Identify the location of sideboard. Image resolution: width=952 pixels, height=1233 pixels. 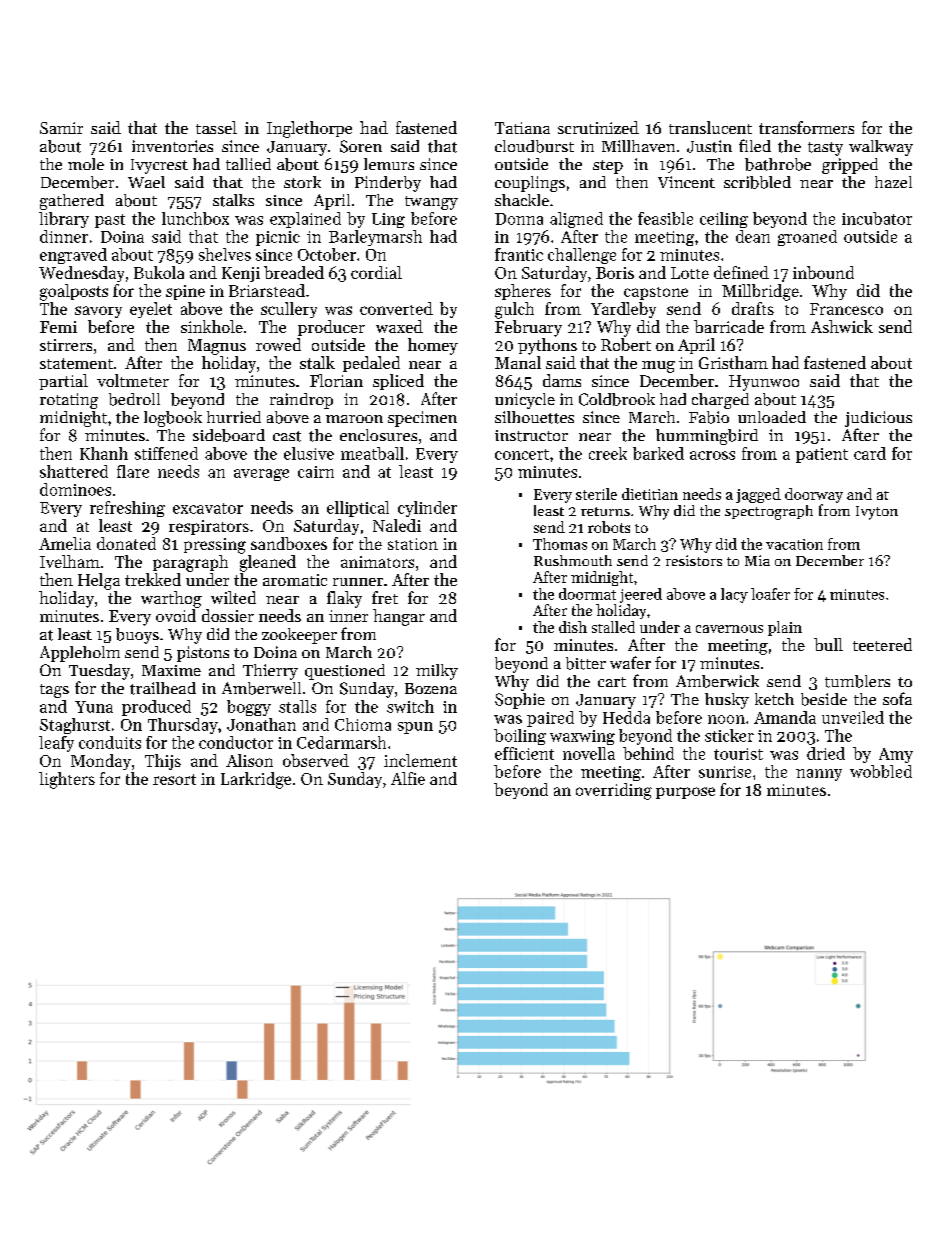
(229, 435).
